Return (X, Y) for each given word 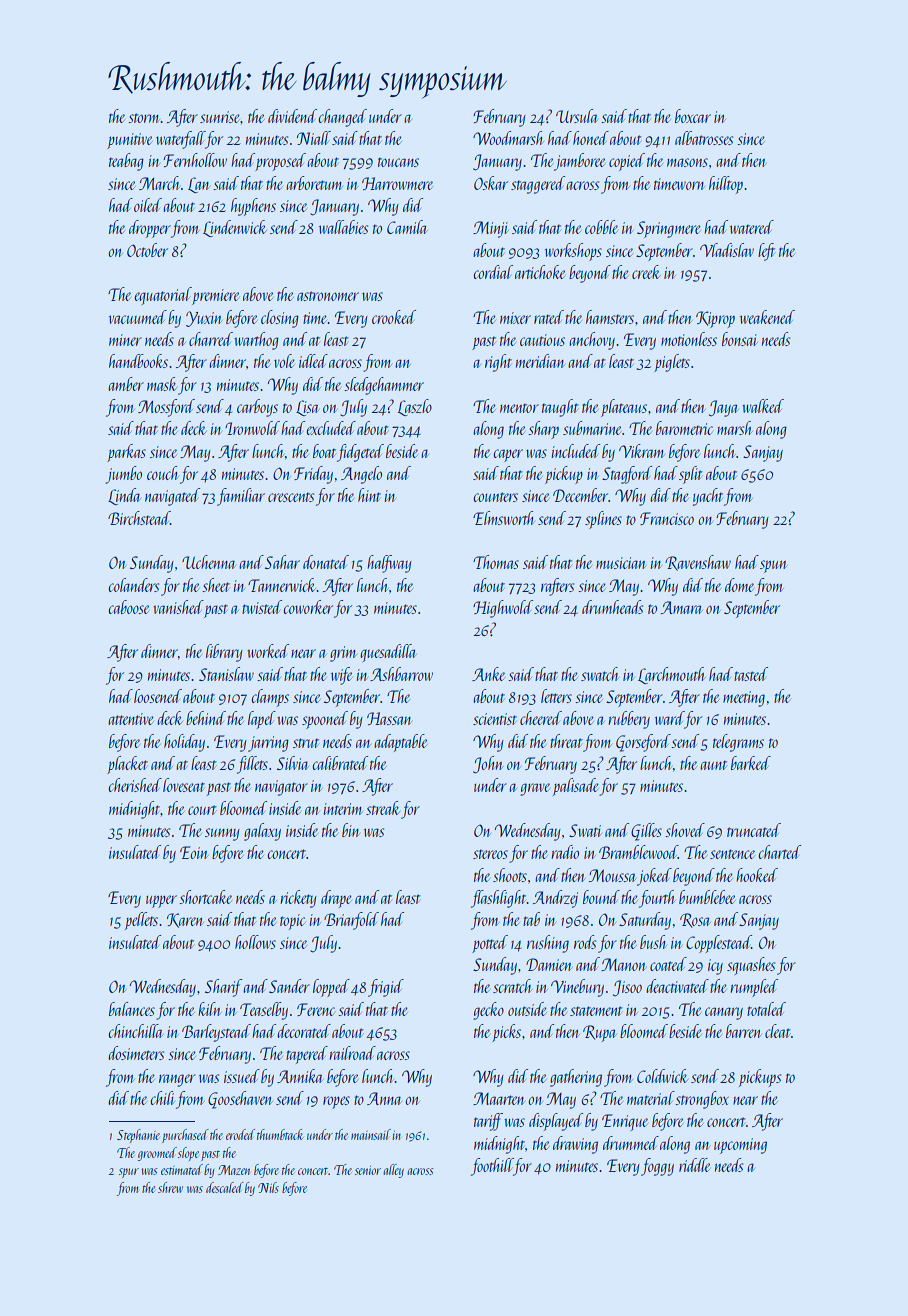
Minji (491, 229)
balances (132, 1009)
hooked (757, 875)
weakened (767, 317)
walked (763, 406)
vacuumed (138, 317)
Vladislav (727, 250)
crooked (394, 317)
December (580, 495)
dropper (150, 229)
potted (490, 944)
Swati (585, 830)
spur (129, 1173)
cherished (135, 785)
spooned (325, 720)
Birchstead (139, 518)
